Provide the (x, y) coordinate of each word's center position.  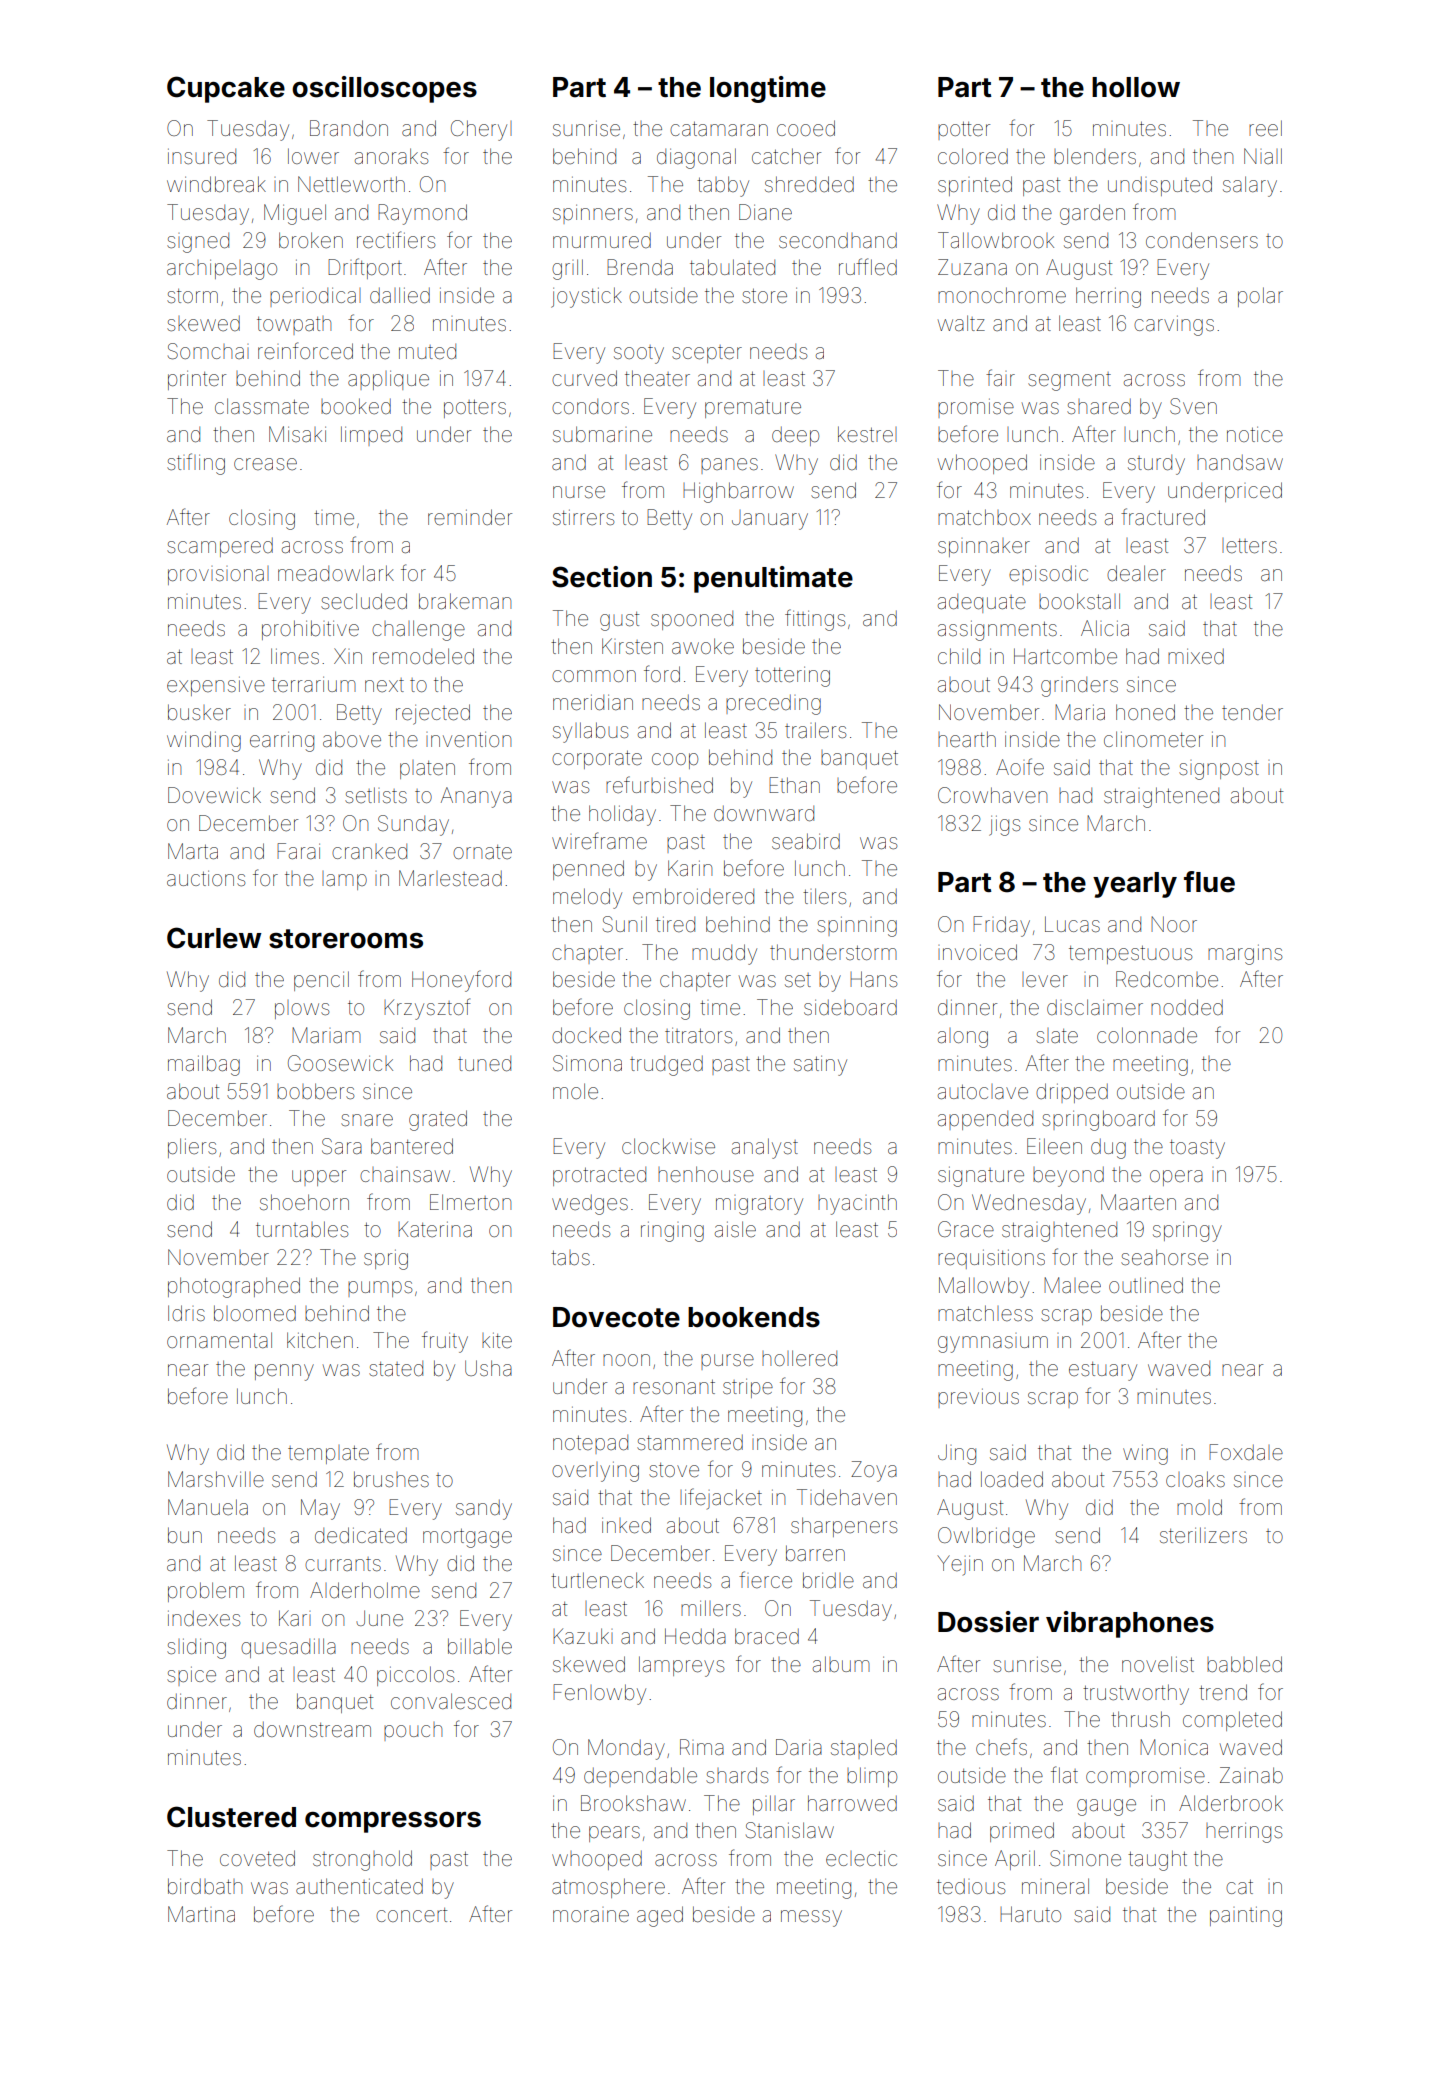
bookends (754, 1317)
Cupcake (226, 89)
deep (795, 436)
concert (411, 1915)
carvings (1174, 326)
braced (767, 1636)
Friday (1001, 926)
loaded (1012, 1479)
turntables (302, 1229)
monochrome (1002, 295)
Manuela (208, 1507)
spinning (857, 927)
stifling (196, 464)
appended (985, 1120)
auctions (206, 878)
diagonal (696, 158)
